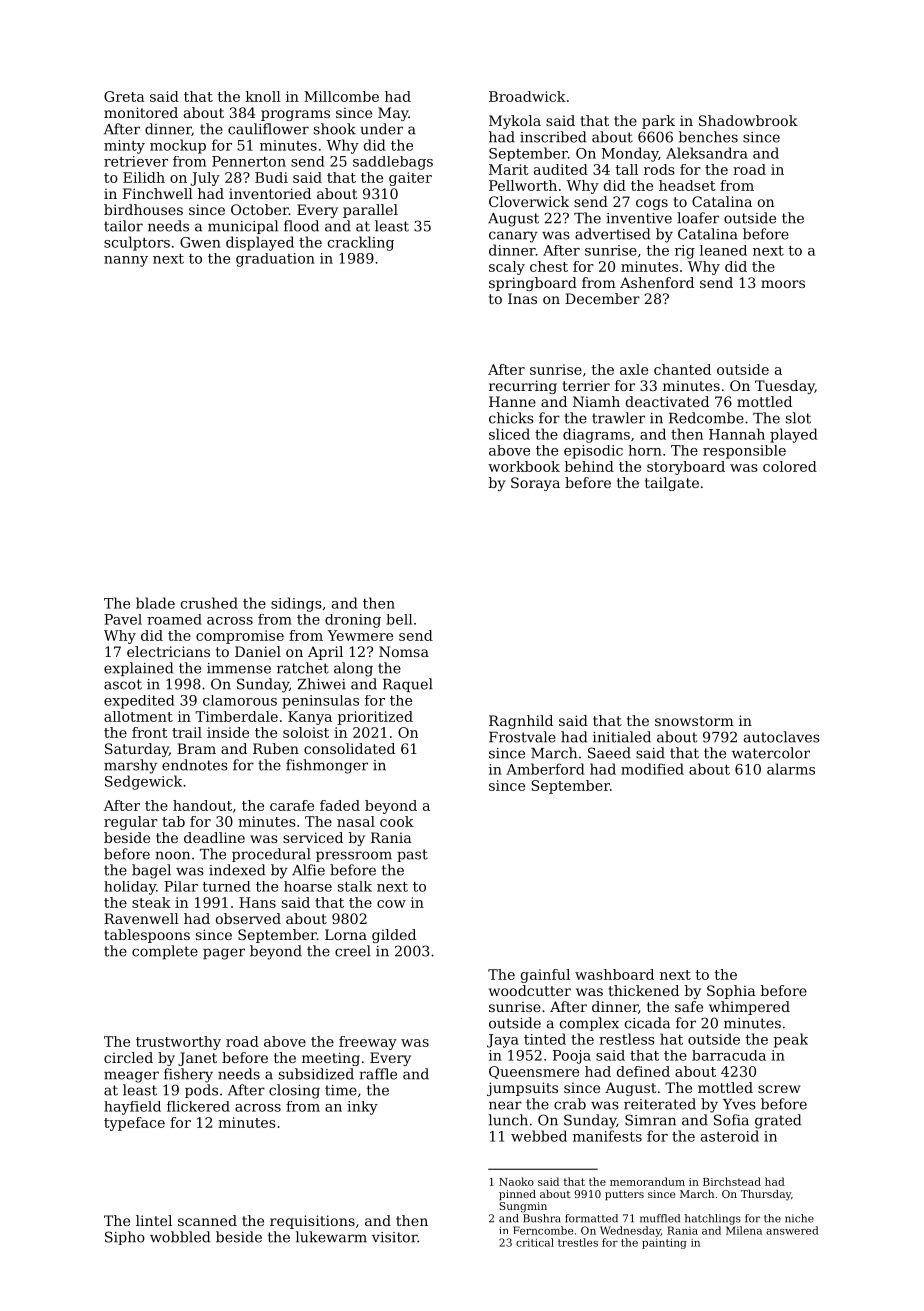 Image resolution: width=924 pixels, height=1311 pixels. I want to click on critical, so click(535, 1242).
